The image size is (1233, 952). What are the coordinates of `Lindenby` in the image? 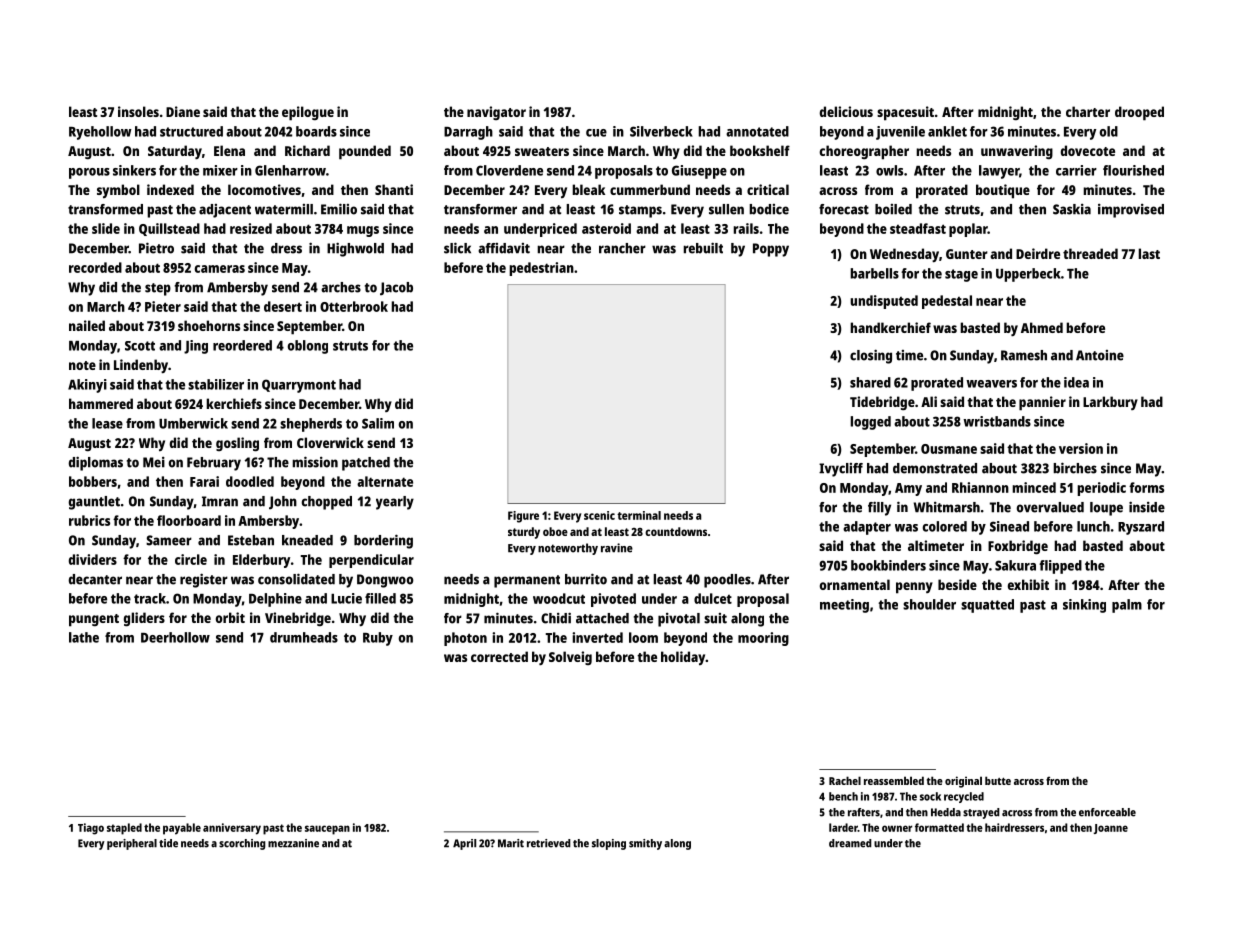 It's located at (141, 366).
